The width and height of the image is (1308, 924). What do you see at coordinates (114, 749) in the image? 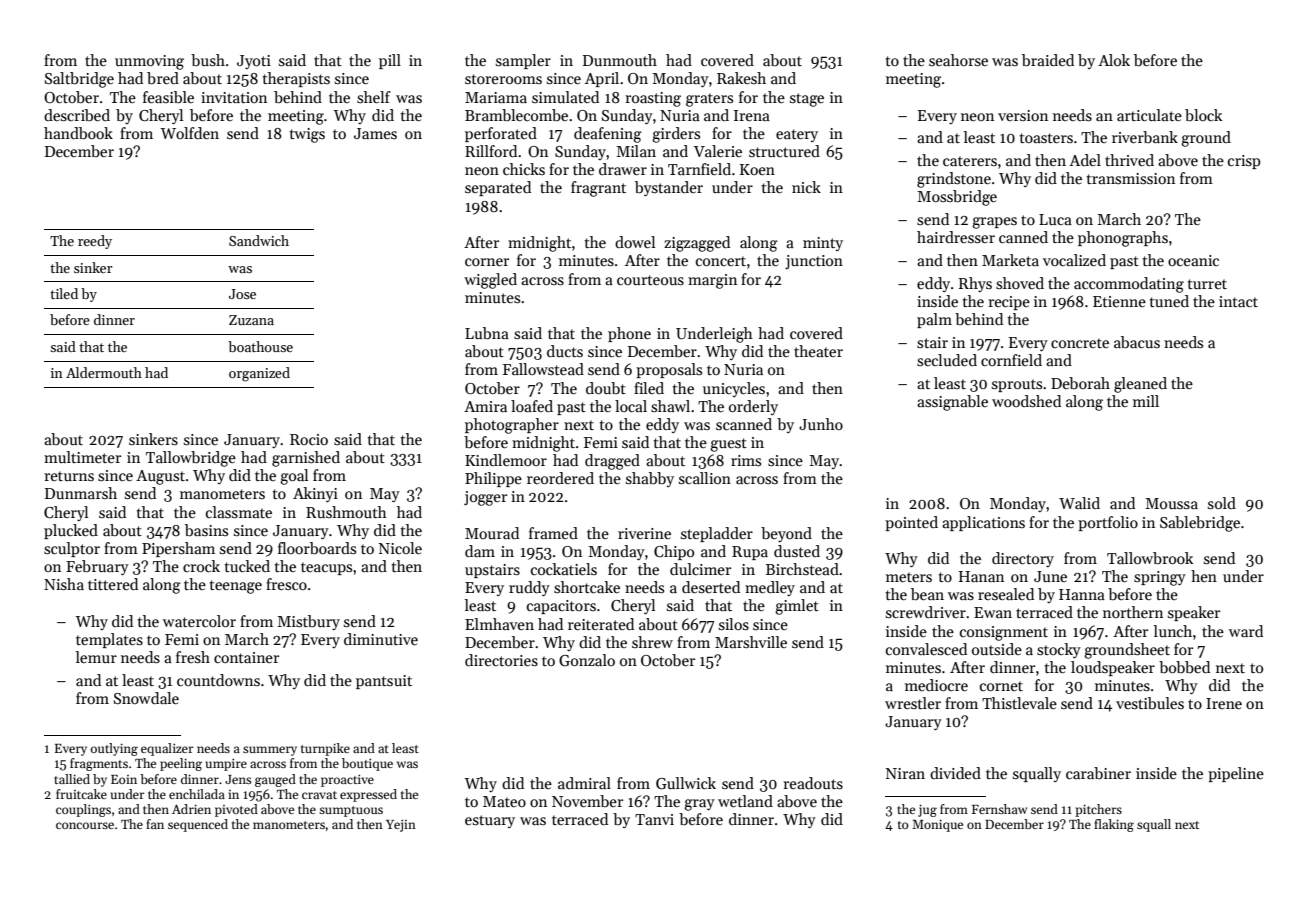
I see `outlying` at bounding box center [114, 749].
